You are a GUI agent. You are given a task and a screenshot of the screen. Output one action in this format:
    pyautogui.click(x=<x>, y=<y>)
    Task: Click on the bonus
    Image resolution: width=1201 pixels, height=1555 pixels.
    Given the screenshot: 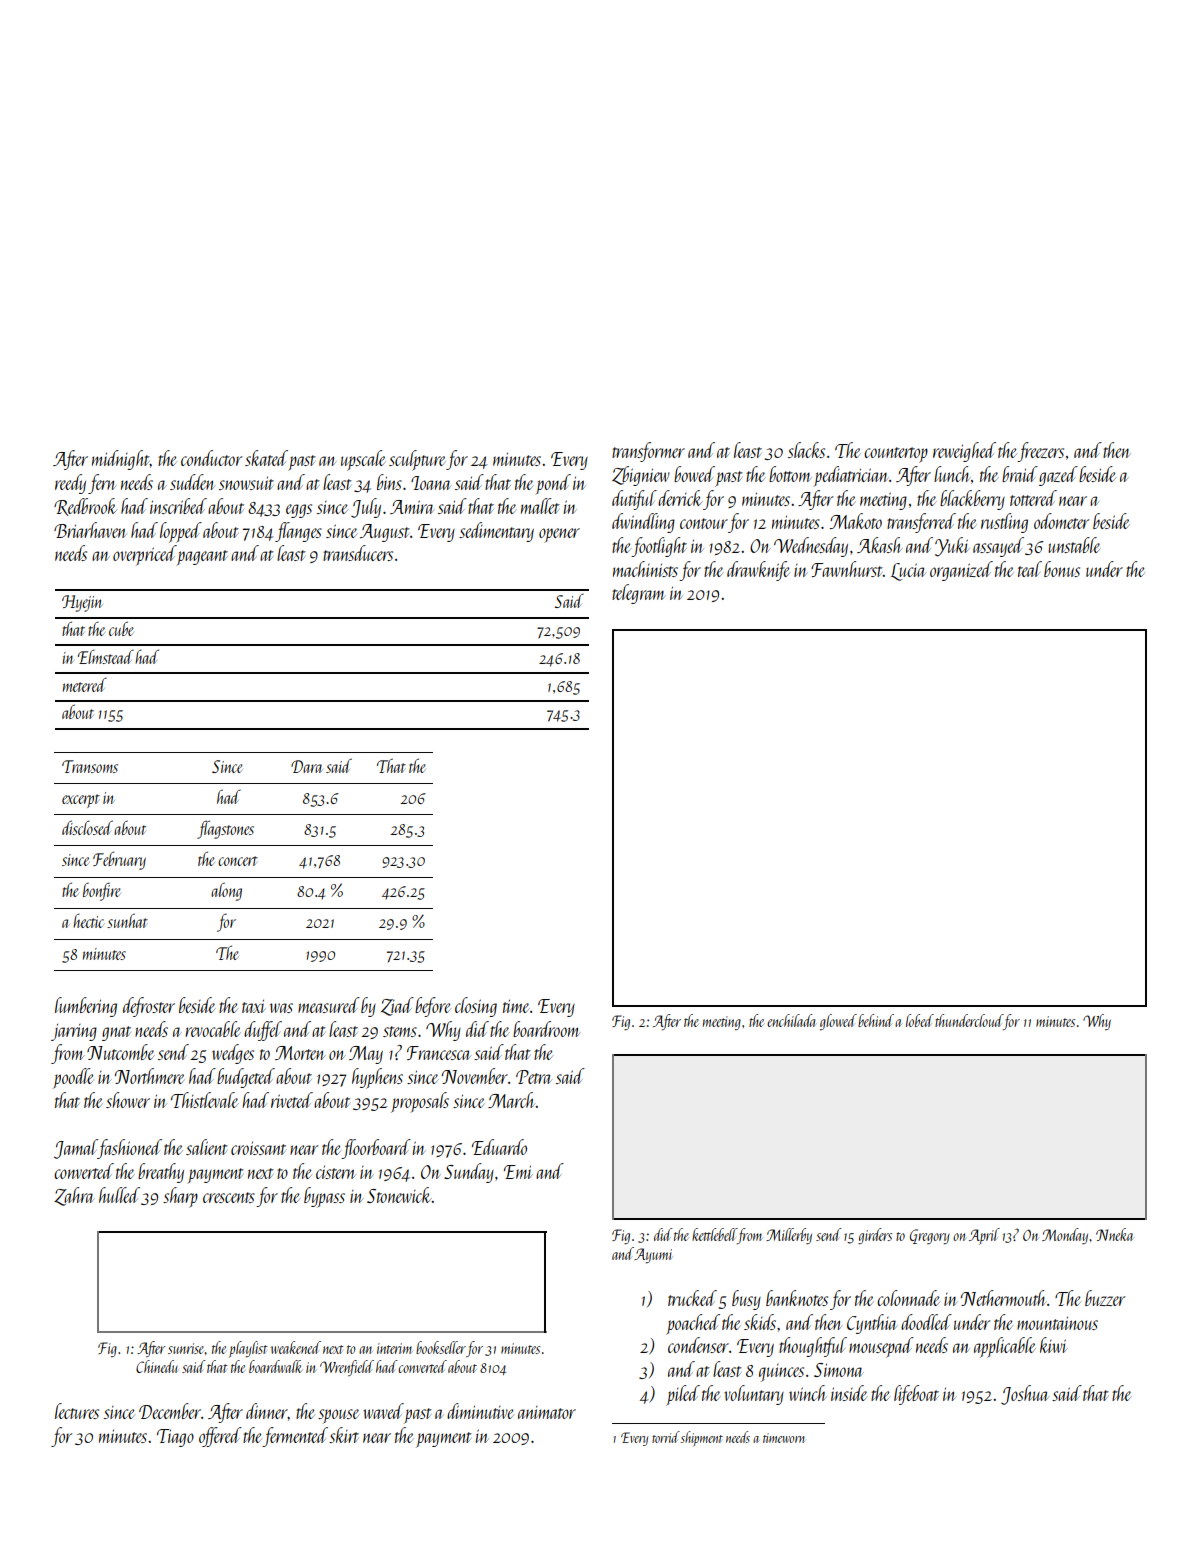 What is the action you would take?
    pyautogui.click(x=1062, y=569)
